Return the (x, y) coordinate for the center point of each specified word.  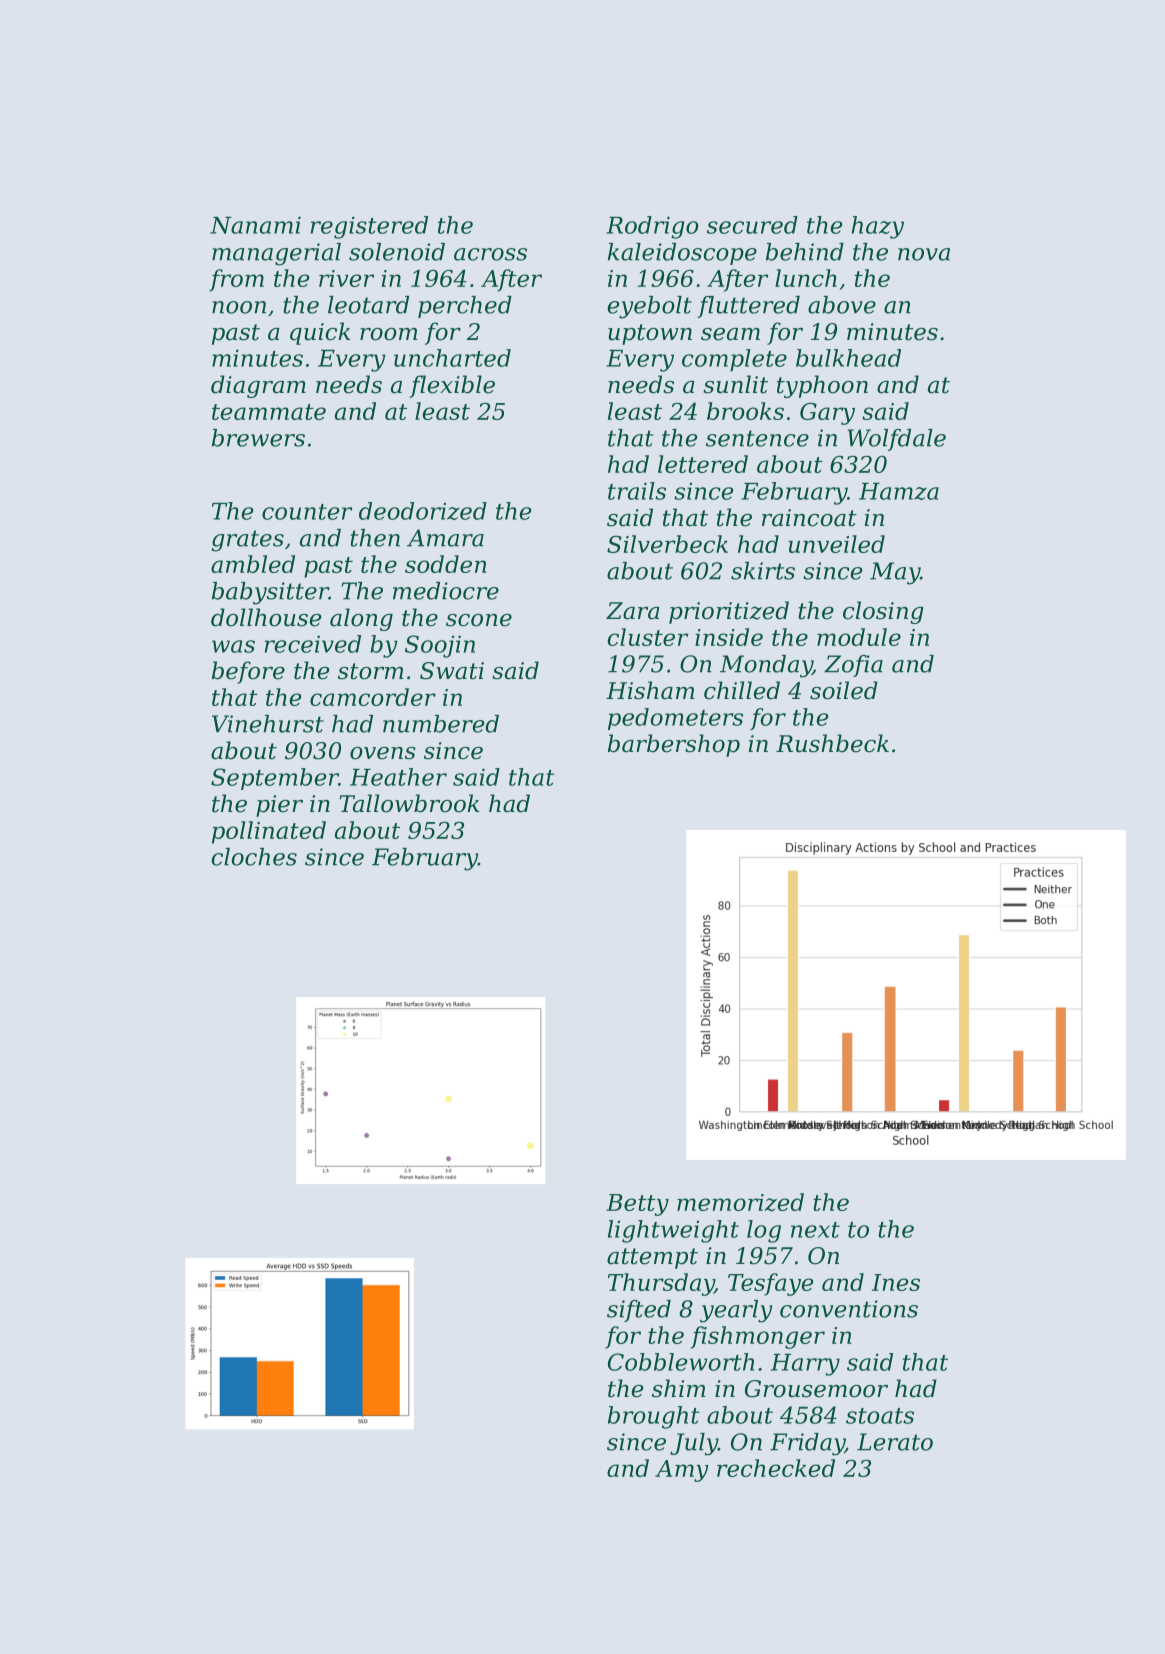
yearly (736, 1311)
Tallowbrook (409, 803)
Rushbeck (832, 743)
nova (924, 254)
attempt (652, 1258)
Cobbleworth (681, 1362)
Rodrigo (652, 227)
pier (279, 806)
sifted (639, 1311)
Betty (637, 1205)
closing (883, 612)
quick (320, 333)
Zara (633, 611)
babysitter (270, 593)
